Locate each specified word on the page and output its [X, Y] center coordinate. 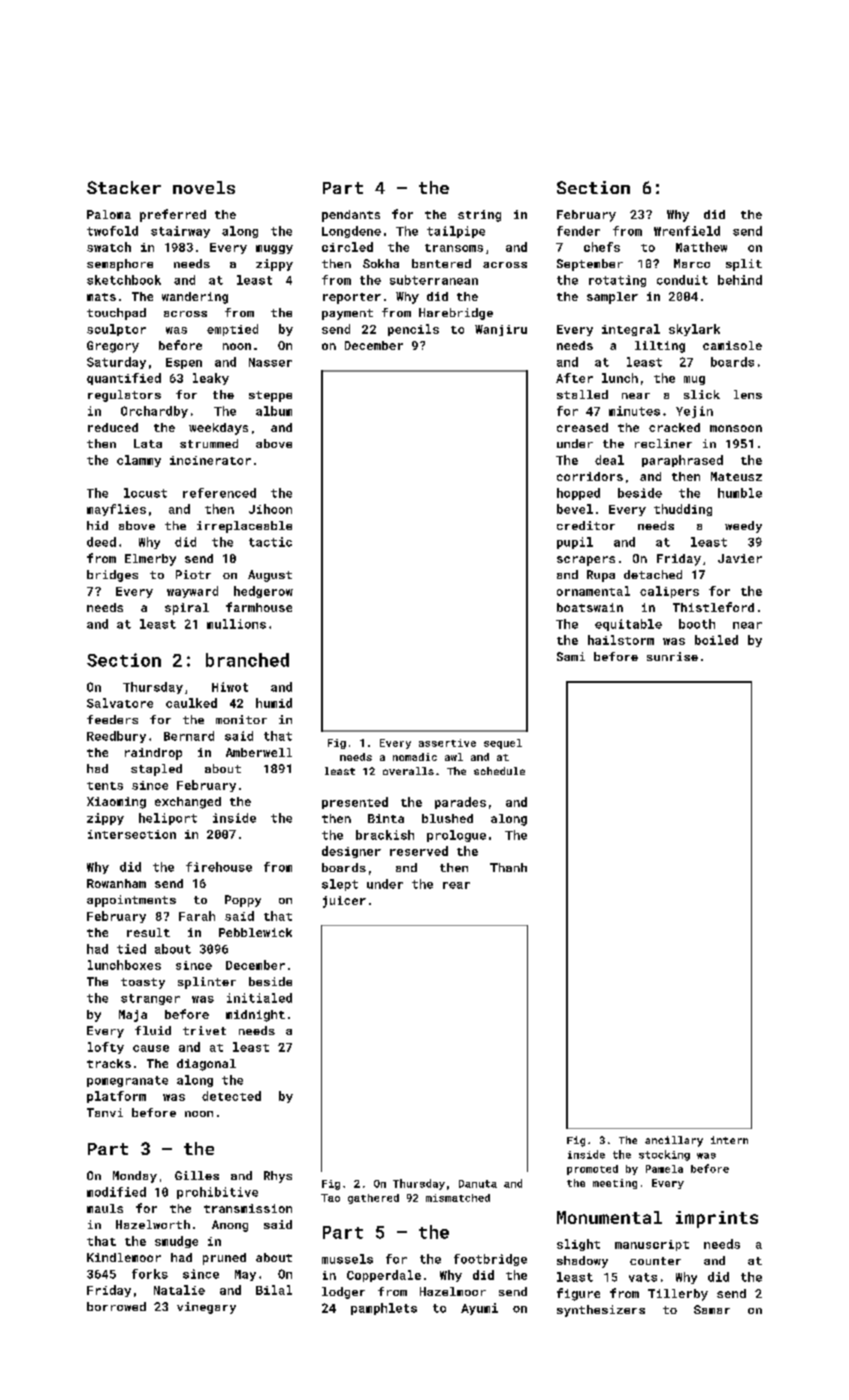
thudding [683, 510]
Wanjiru [501, 330]
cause [151, 1048]
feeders [112, 719]
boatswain [590, 607]
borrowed [116, 1306]
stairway [180, 232]
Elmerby [150, 560]
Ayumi [479, 1309]
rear [456, 885]
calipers [669, 592]
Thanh [508, 867]
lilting [660, 347]
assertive [447, 743]
